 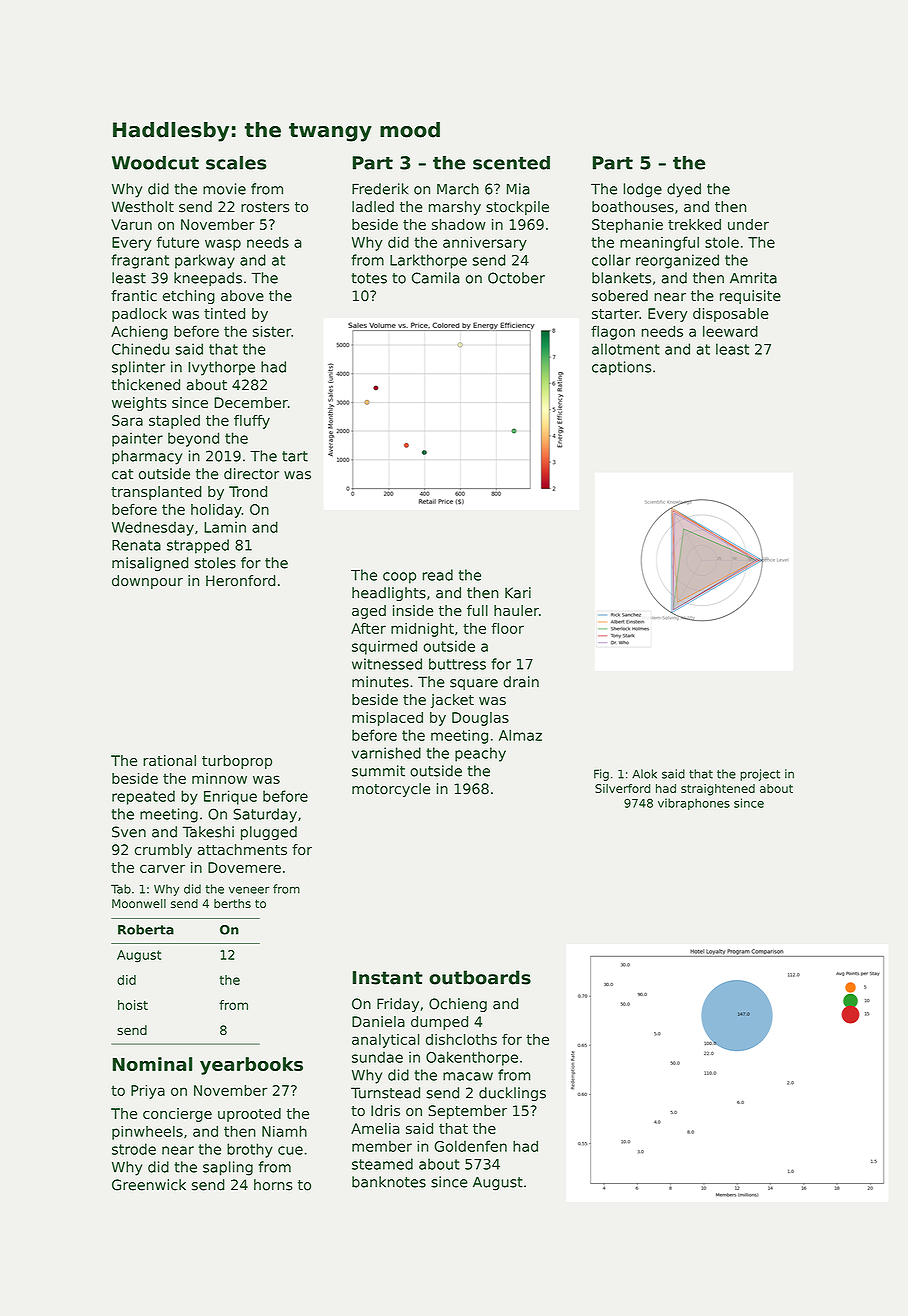 I want to click on vibraphones, so click(x=694, y=804).
